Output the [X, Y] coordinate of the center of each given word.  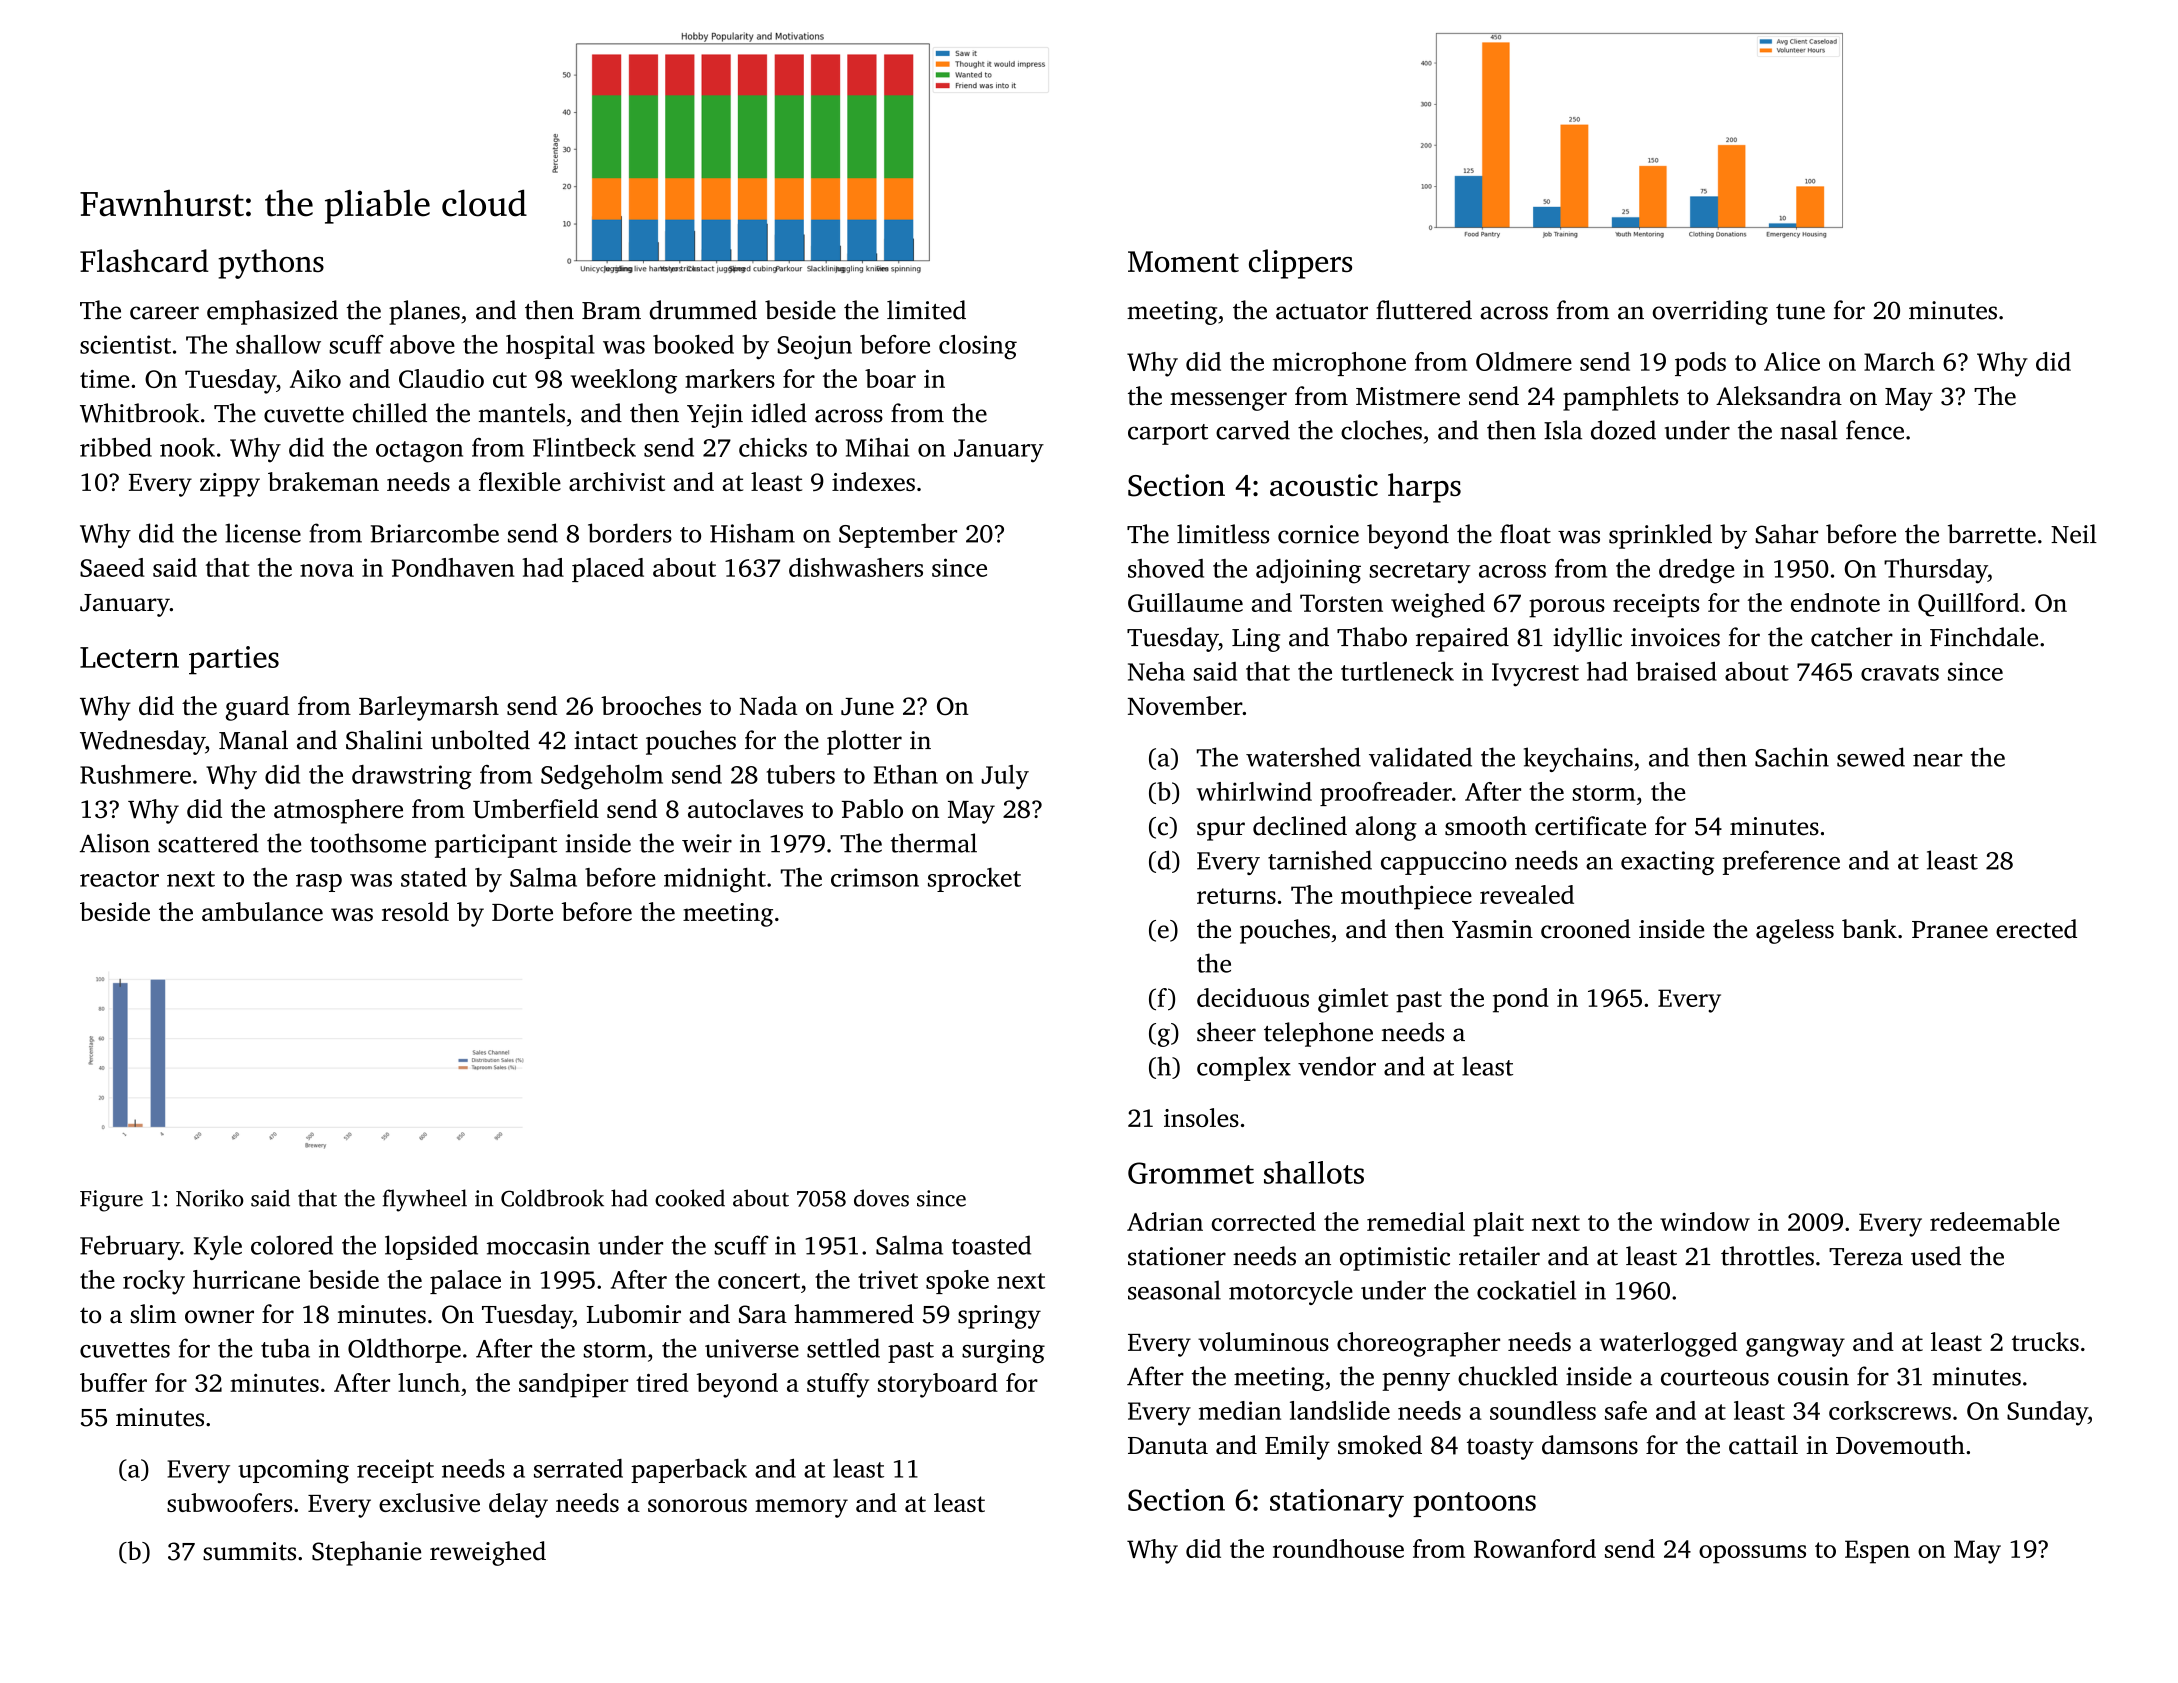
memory [801, 1508]
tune [1800, 312]
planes [424, 312]
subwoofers [229, 1502]
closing [978, 347]
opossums [1752, 1554]
